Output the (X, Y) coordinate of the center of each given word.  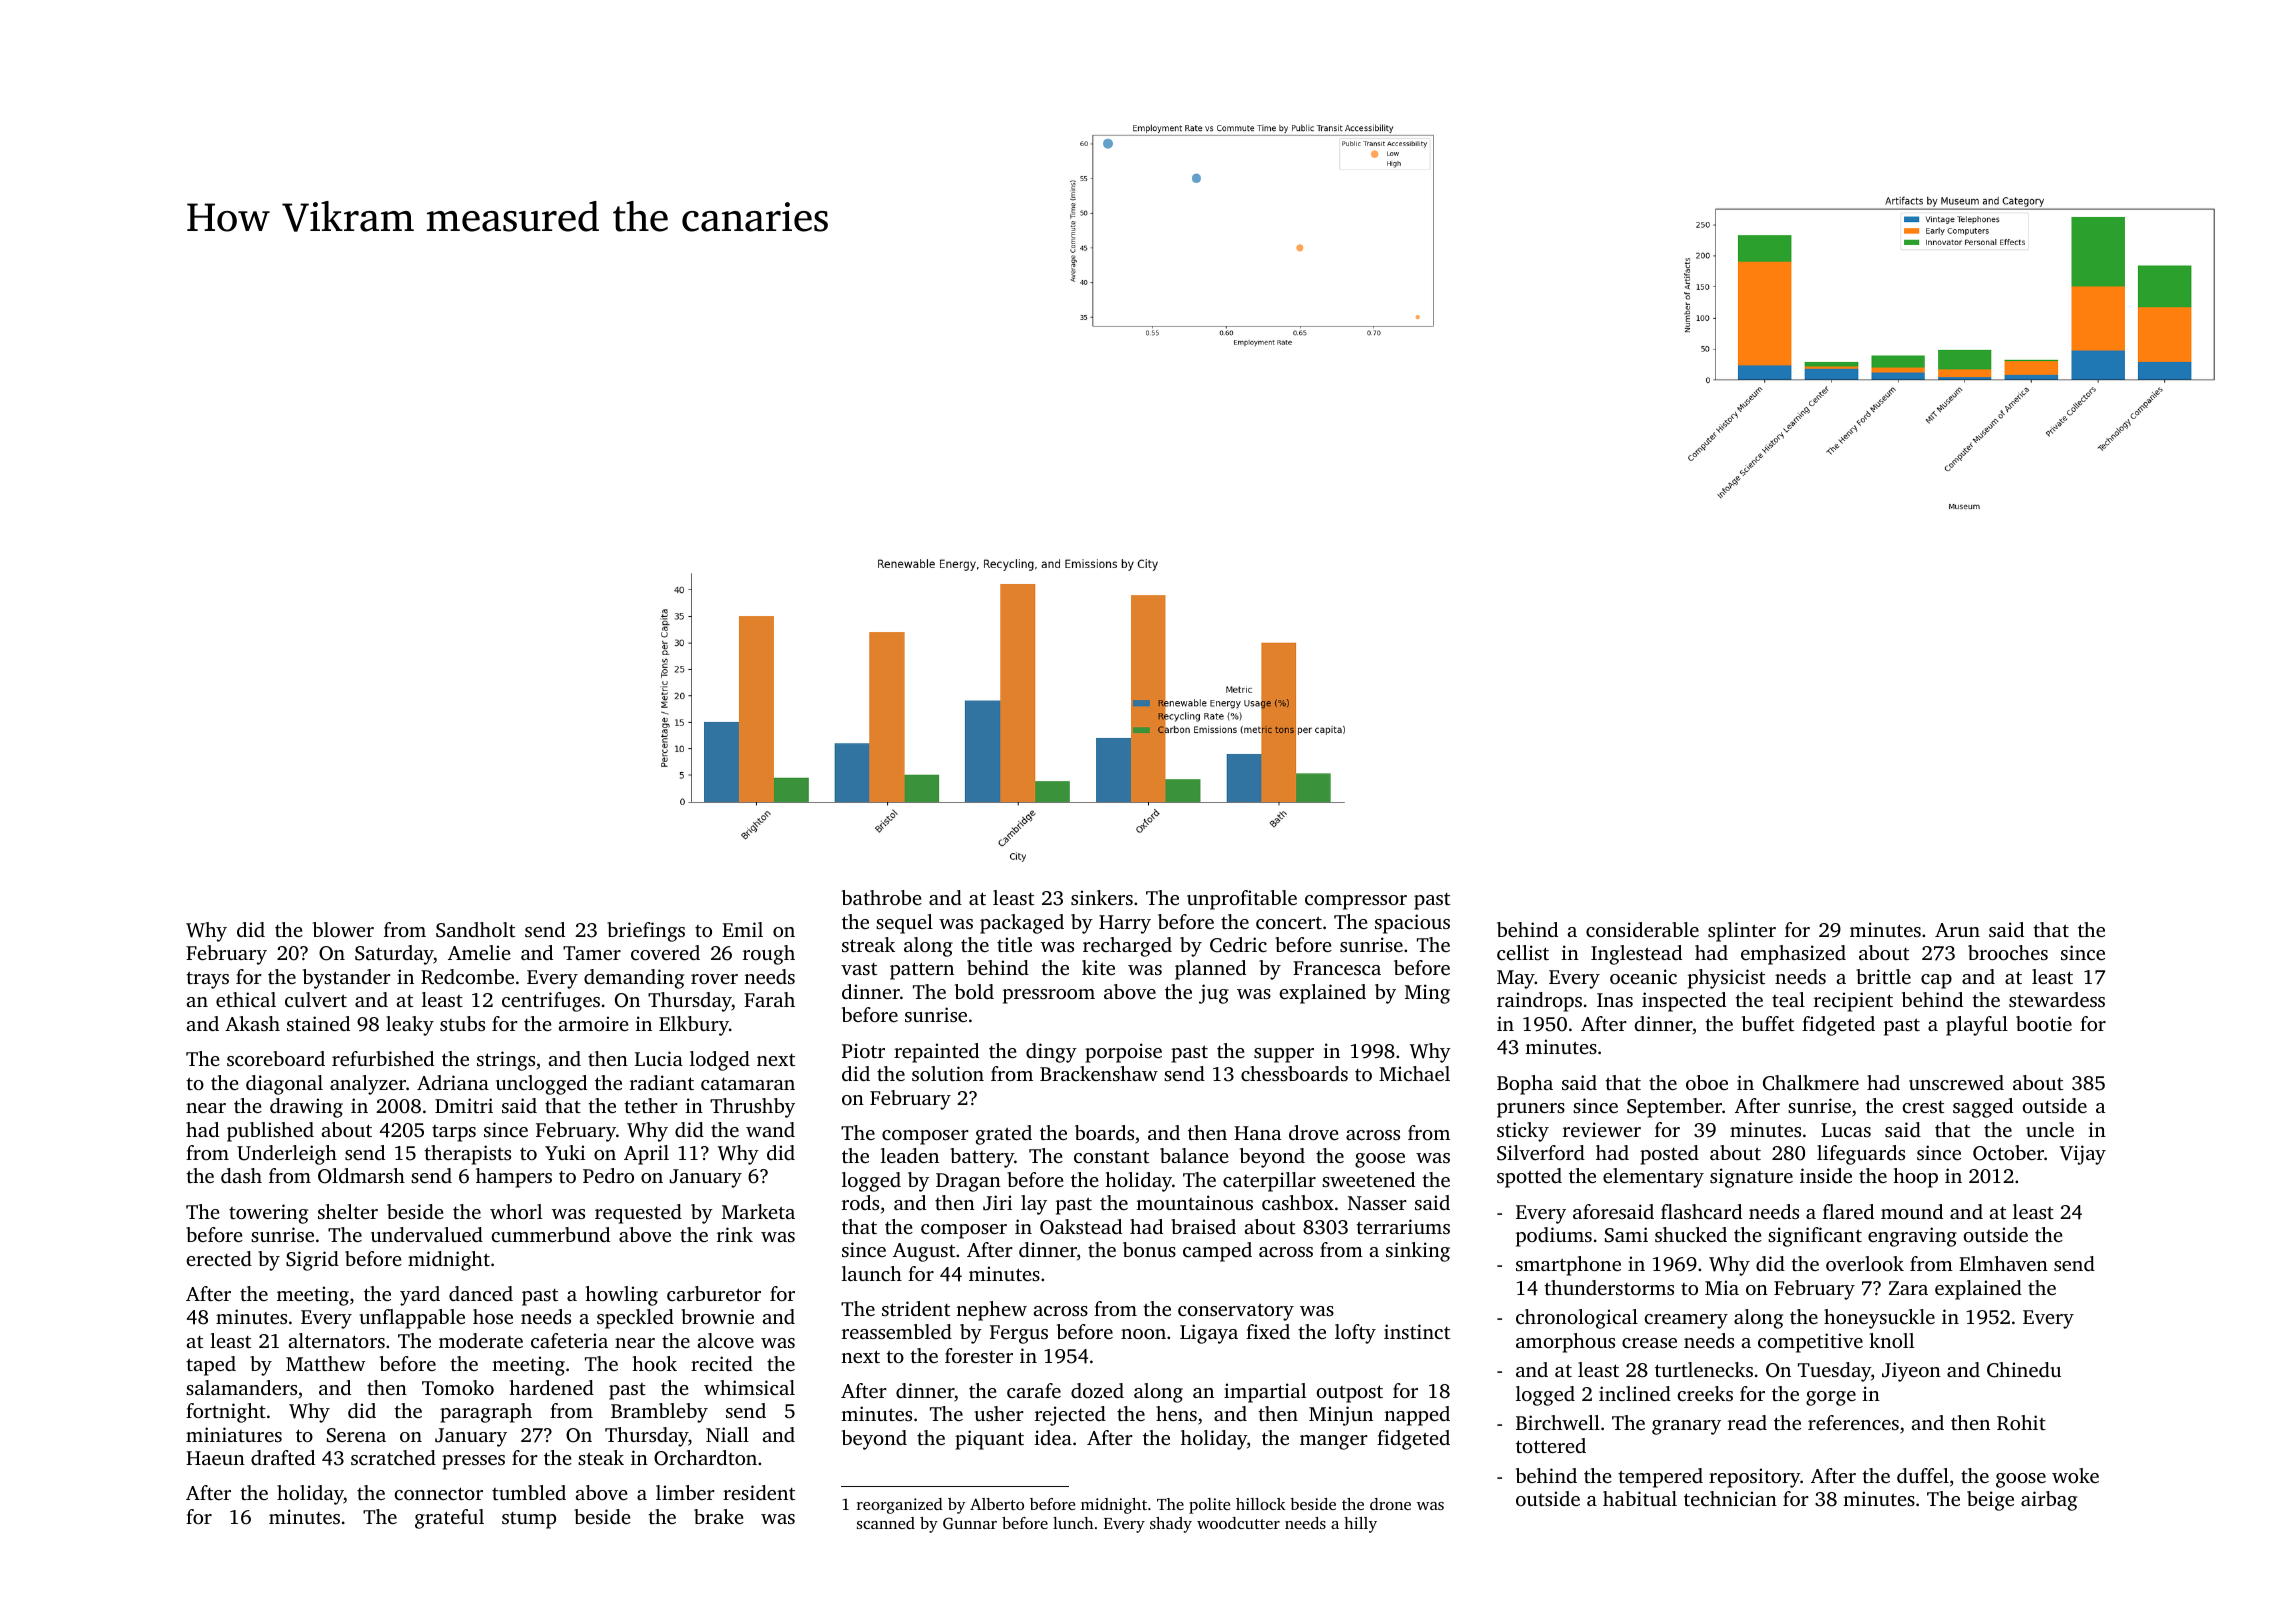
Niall (727, 1434)
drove (1314, 1132)
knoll (1891, 1340)
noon (1143, 1334)
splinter (1742, 932)
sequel (904, 924)
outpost (1349, 1394)
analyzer (368, 1085)
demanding (634, 979)
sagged (1983, 1108)
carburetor (714, 1293)
